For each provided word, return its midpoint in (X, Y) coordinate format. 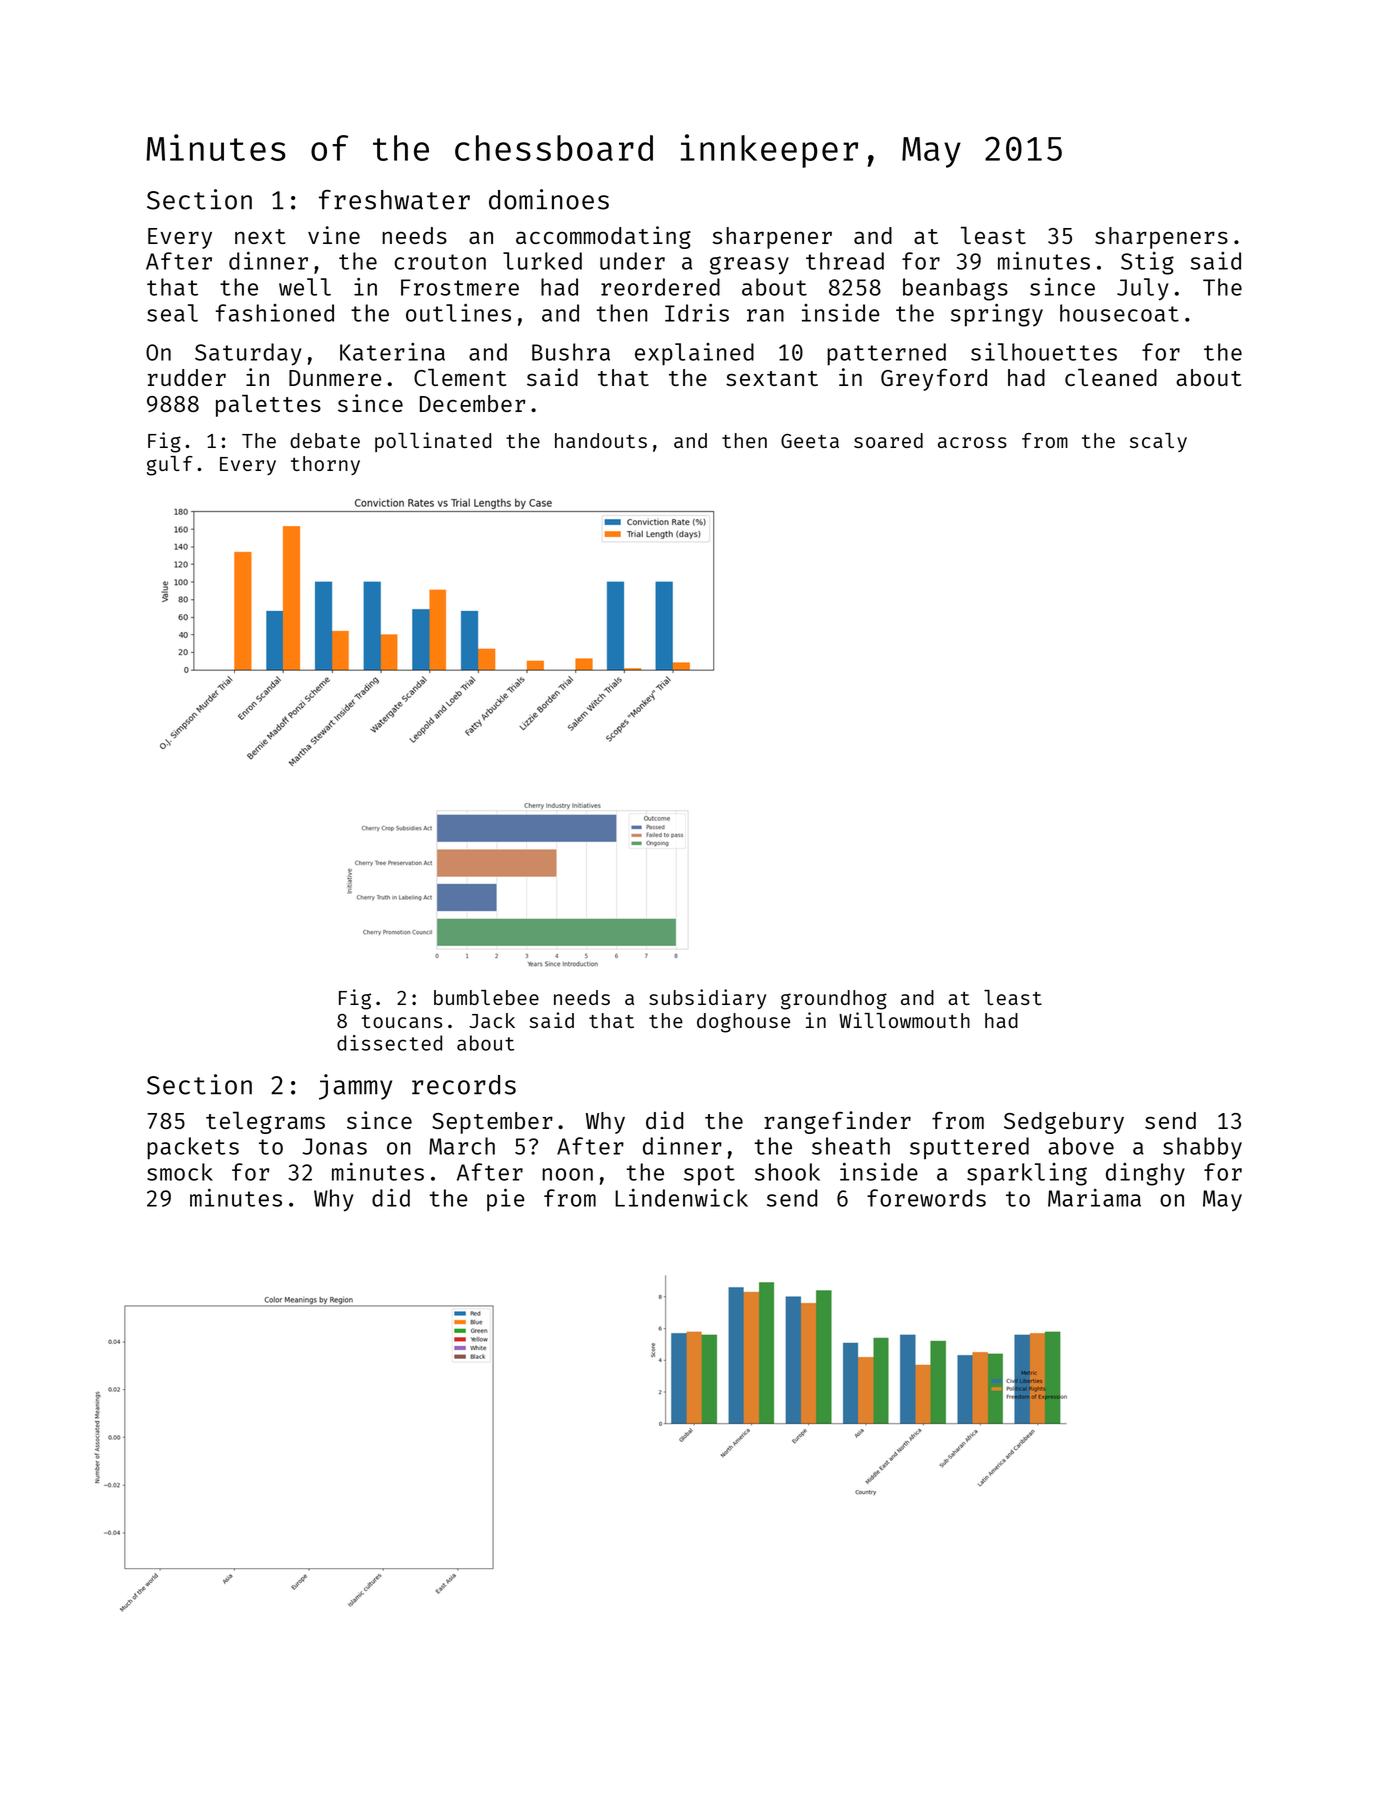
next (260, 236)
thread (845, 261)
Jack (492, 1020)
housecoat (1119, 313)
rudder (187, 377)
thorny (325, 465)
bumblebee (486, 997)
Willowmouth (904, 1020)
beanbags (955, 289)
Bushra (571, 352)
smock (180, 1172)
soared (888, 440)
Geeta (810, 441)
